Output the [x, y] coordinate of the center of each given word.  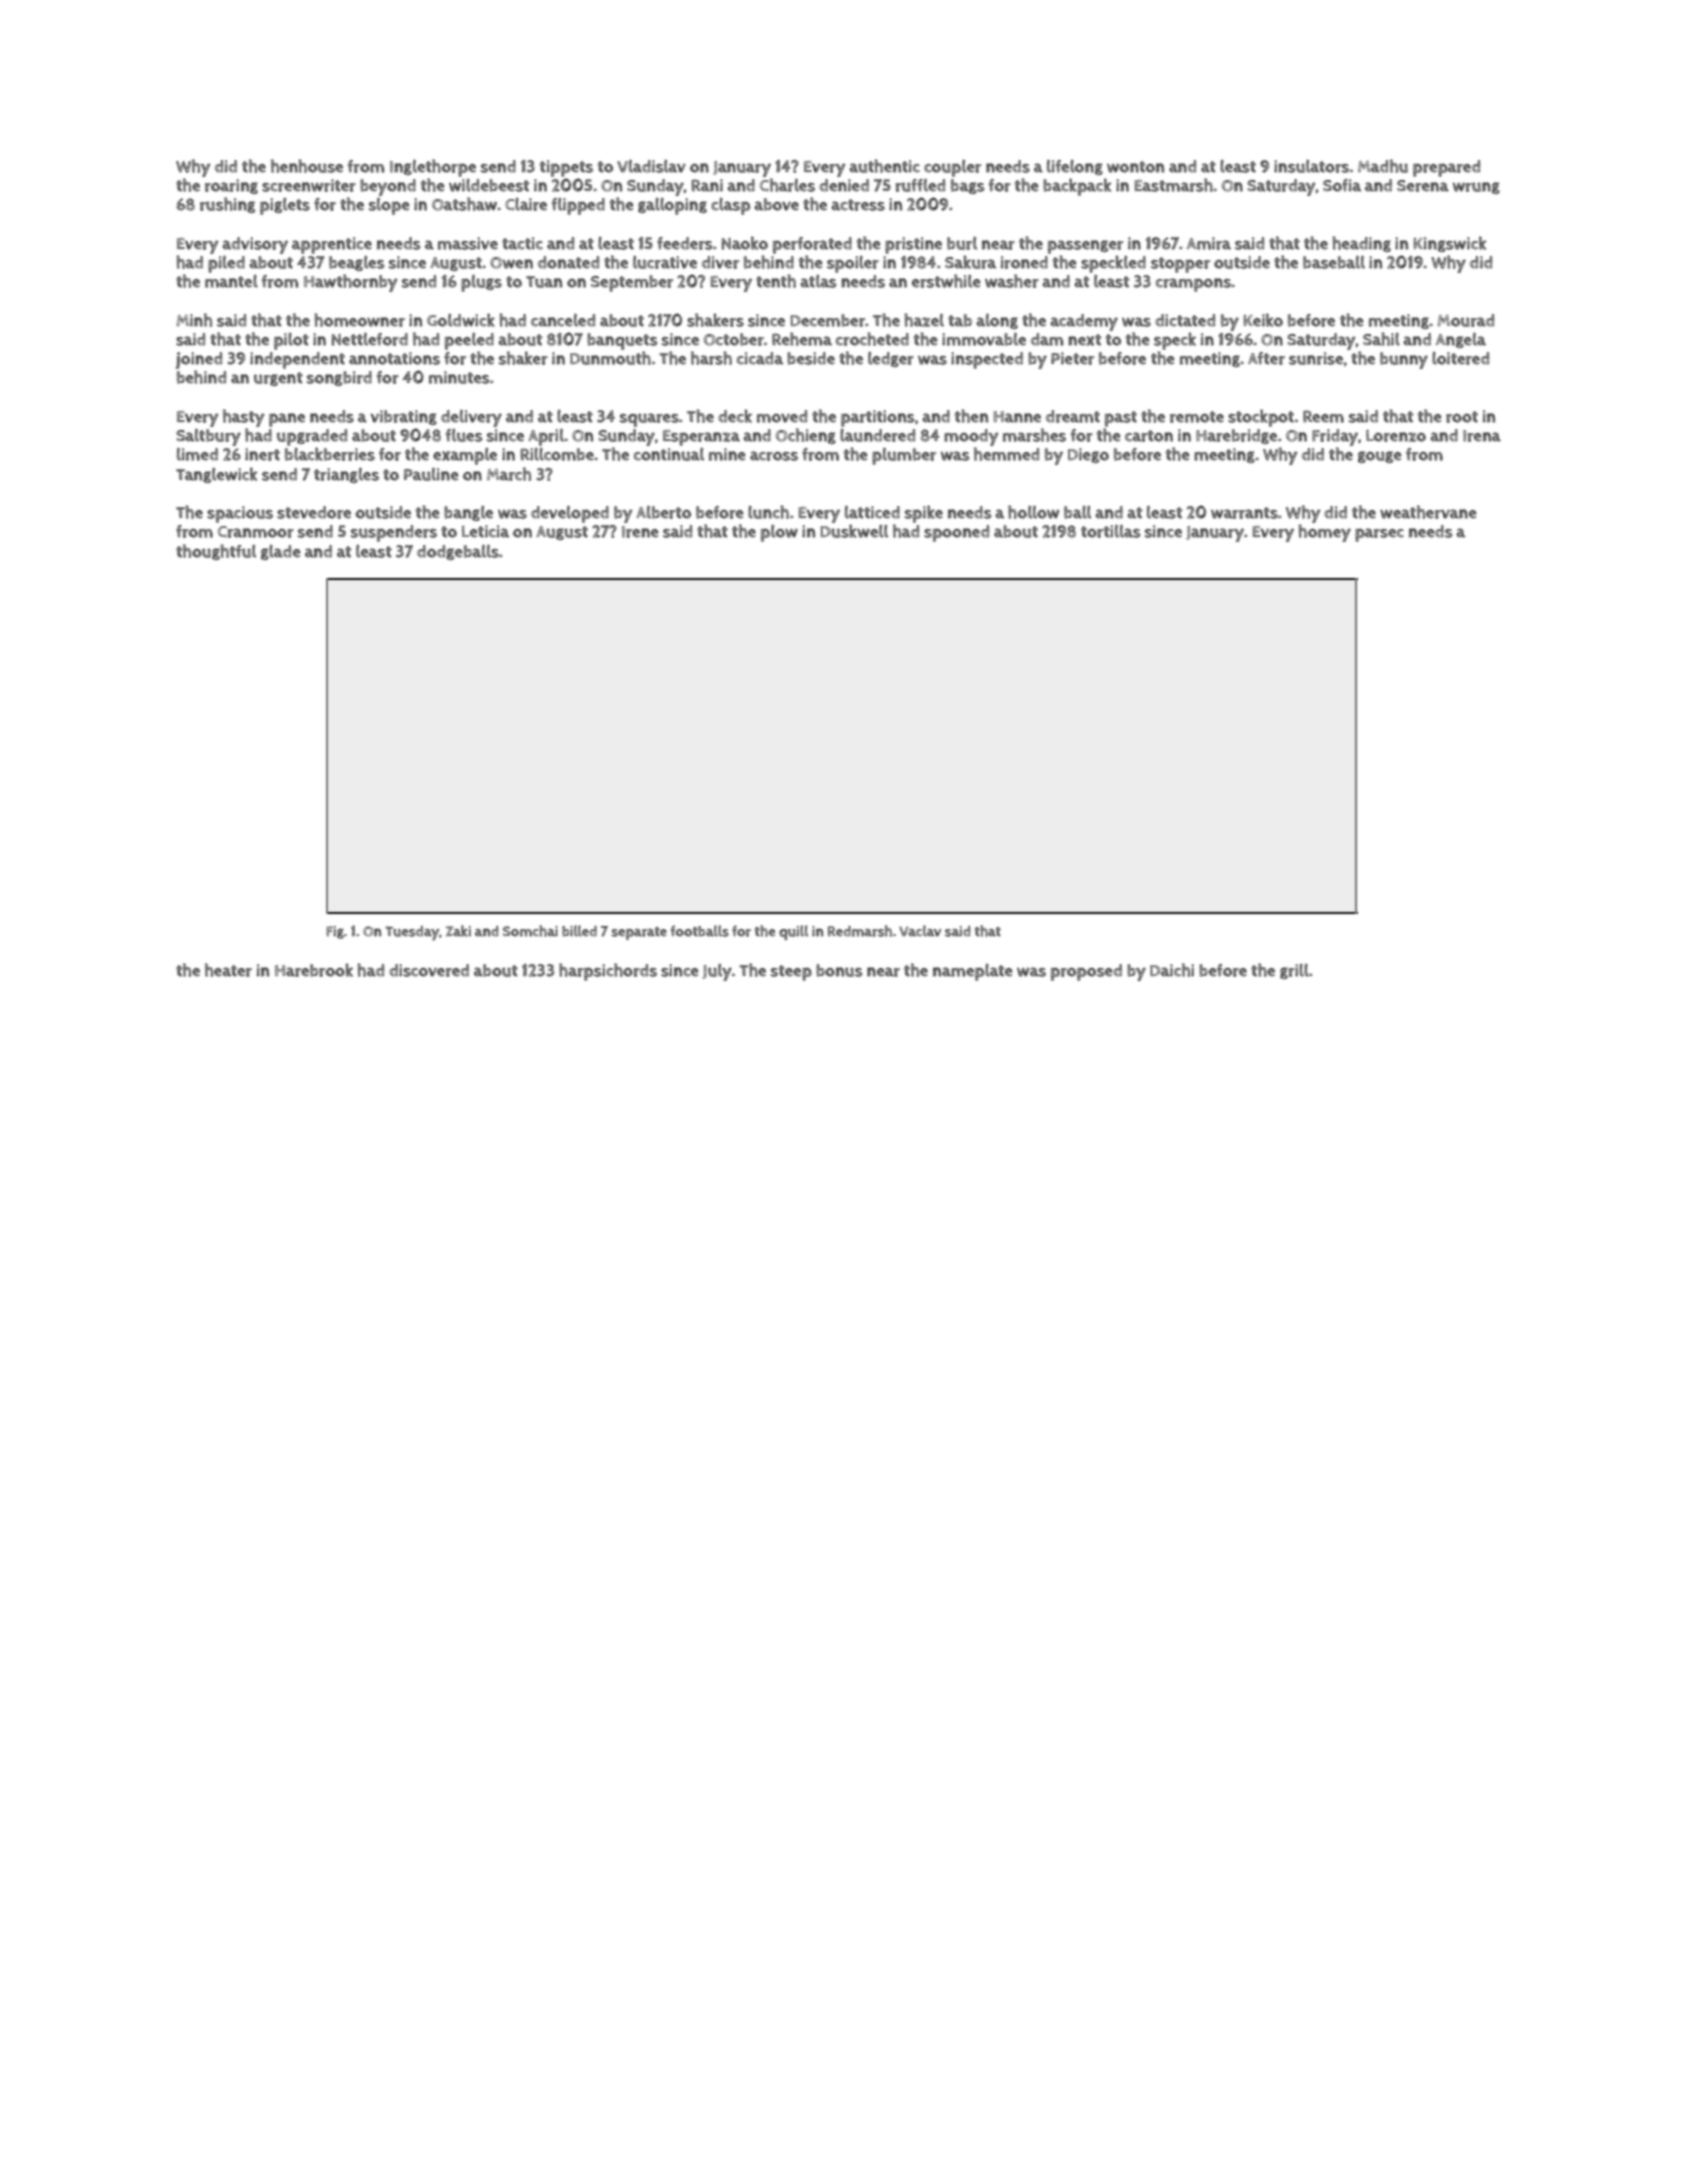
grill [1294, 971]
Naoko [745, 243]
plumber [904, 456]
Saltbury [208, 437]
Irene [640, 532]
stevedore [314, 512]
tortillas [1111, 531]
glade [281, 552]
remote [1197, 417]
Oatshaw [465, 204]
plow [779, 533]
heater [228, 970]
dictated [1185, 320]
